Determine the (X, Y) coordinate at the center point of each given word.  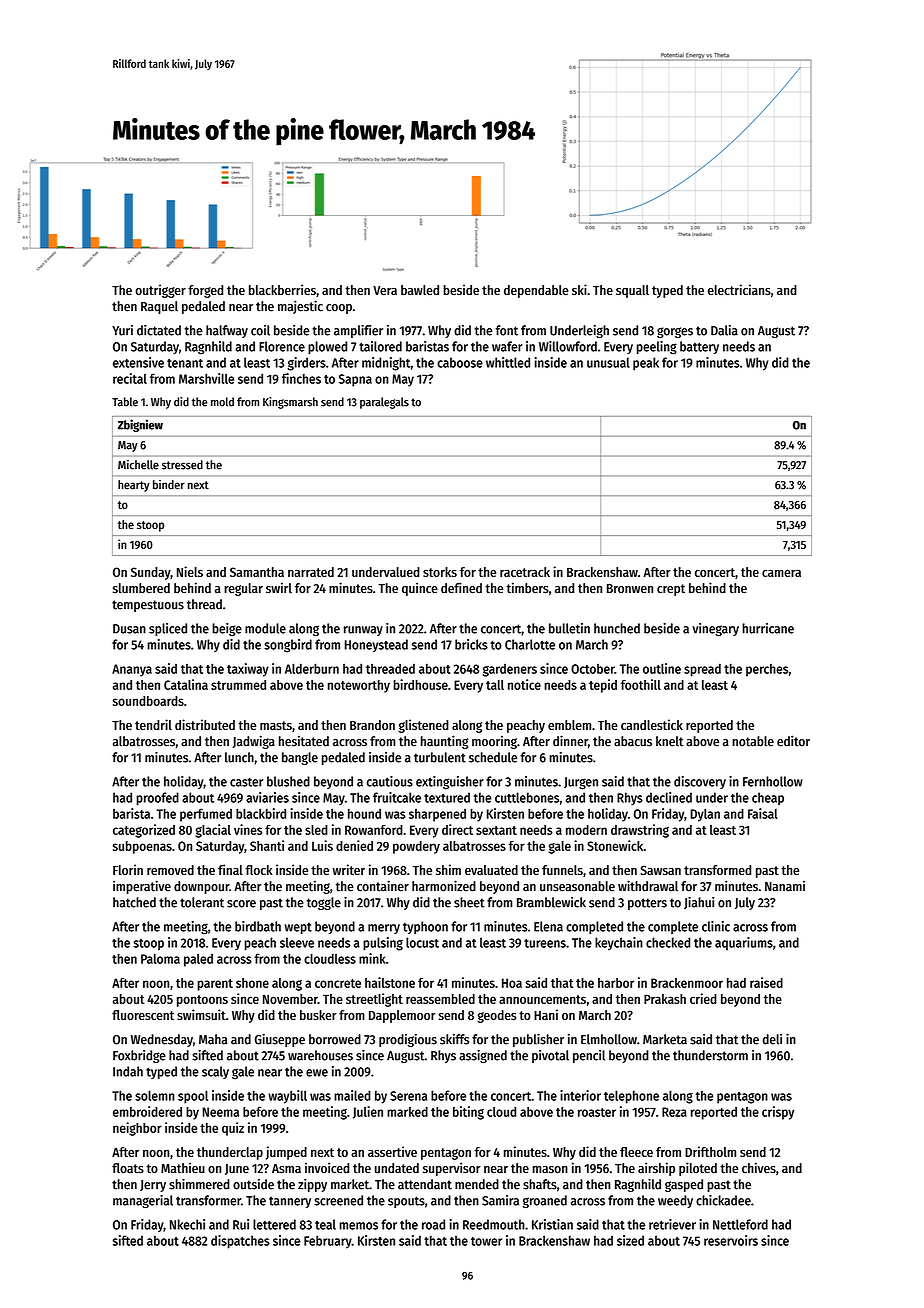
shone (252, 983)
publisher (538, 1040)
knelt (670, 741)
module (265, 628)
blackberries (282, 289)
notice (524, 684)
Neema (221, 1112)
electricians (739, 289)
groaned (545, 1201)
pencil (589, 1056)
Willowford (568, 346)
